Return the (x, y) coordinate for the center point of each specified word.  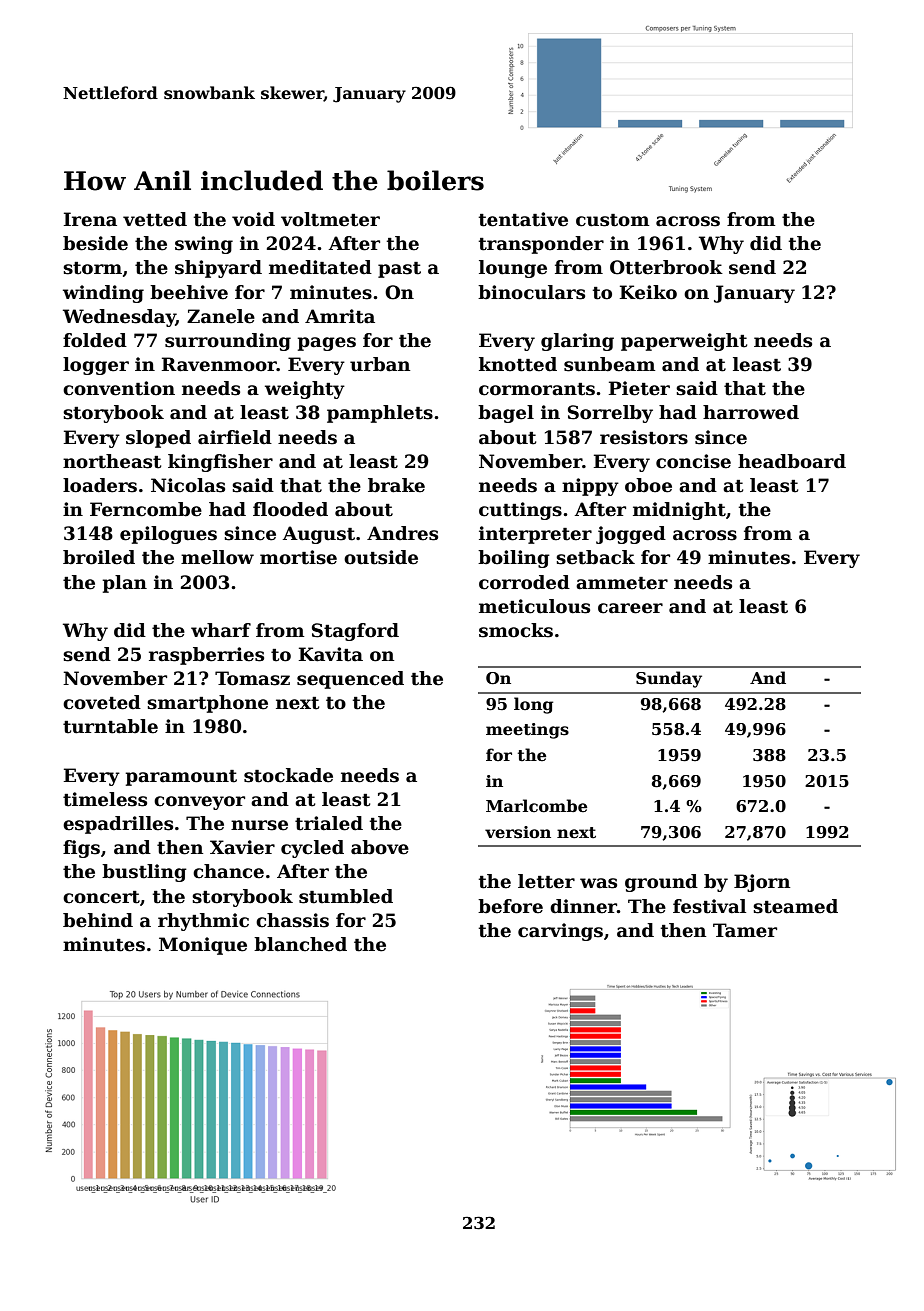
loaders (100, 485)
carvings (560, 932)
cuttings (520, 511)
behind (98, 920)
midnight (679, 511)
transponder (541, 245)
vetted (155, 219)
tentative (523, 219)
